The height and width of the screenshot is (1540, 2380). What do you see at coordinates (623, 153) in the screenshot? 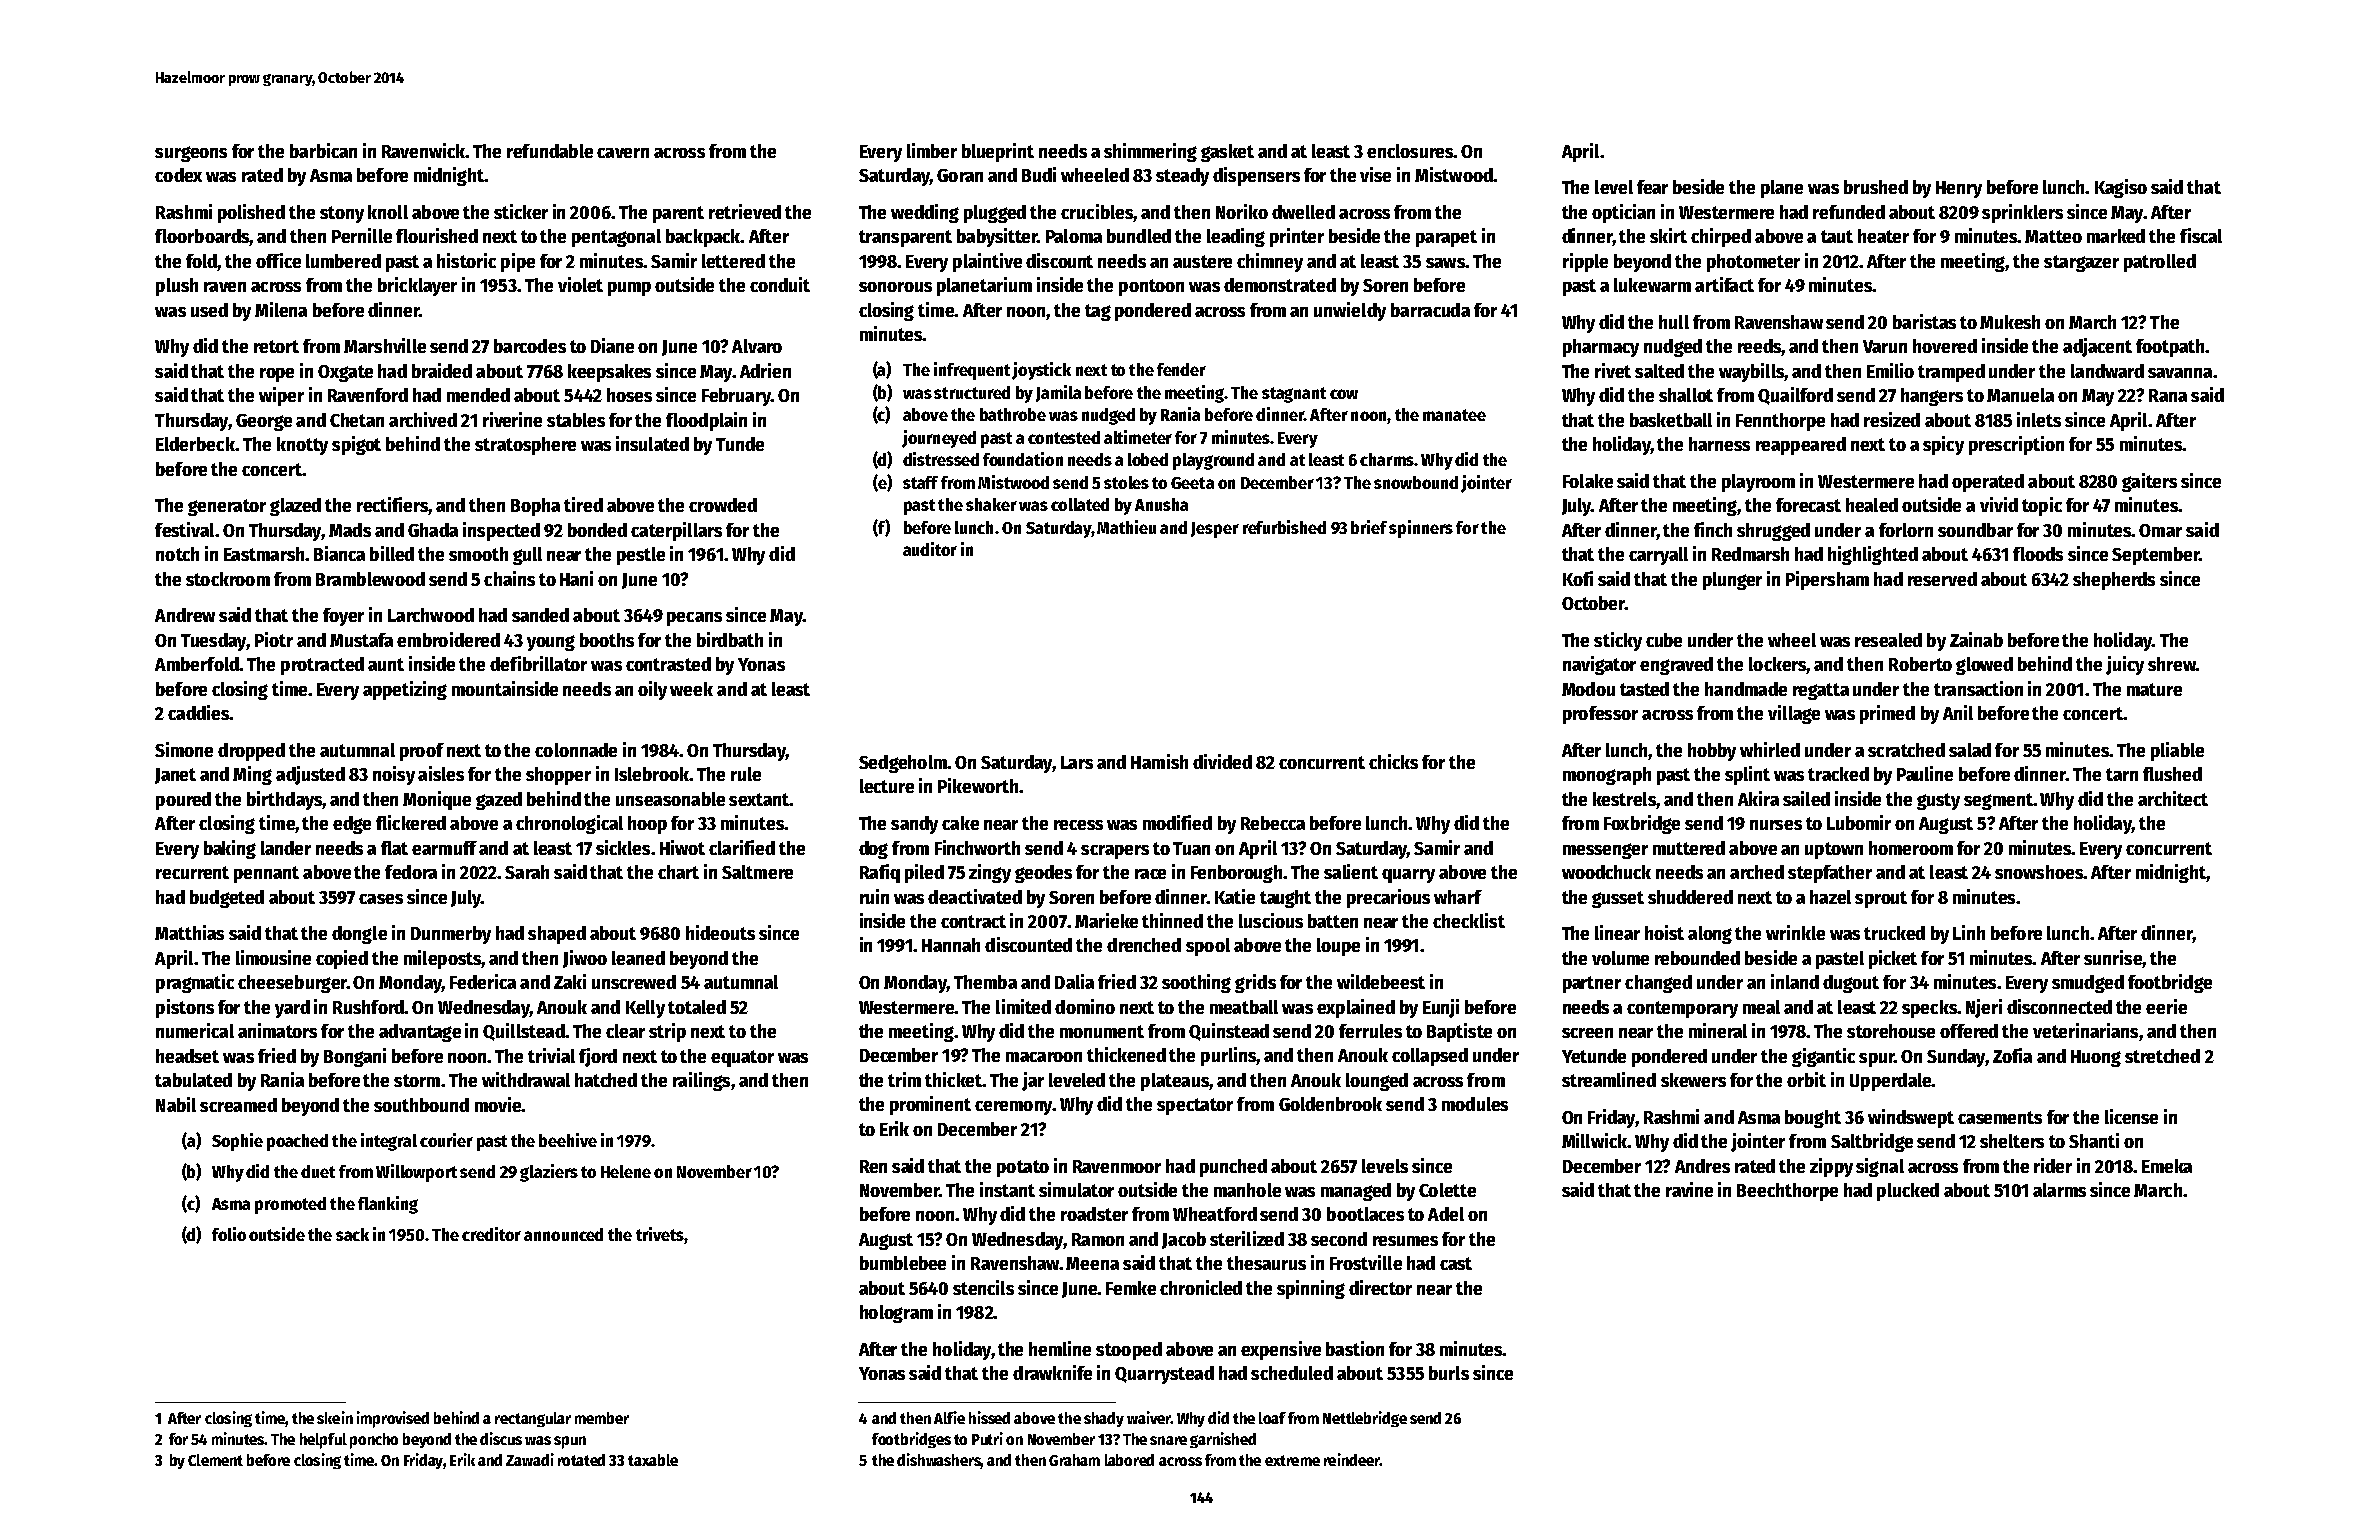
I see `cavern` at bounding box center [623, 153].
